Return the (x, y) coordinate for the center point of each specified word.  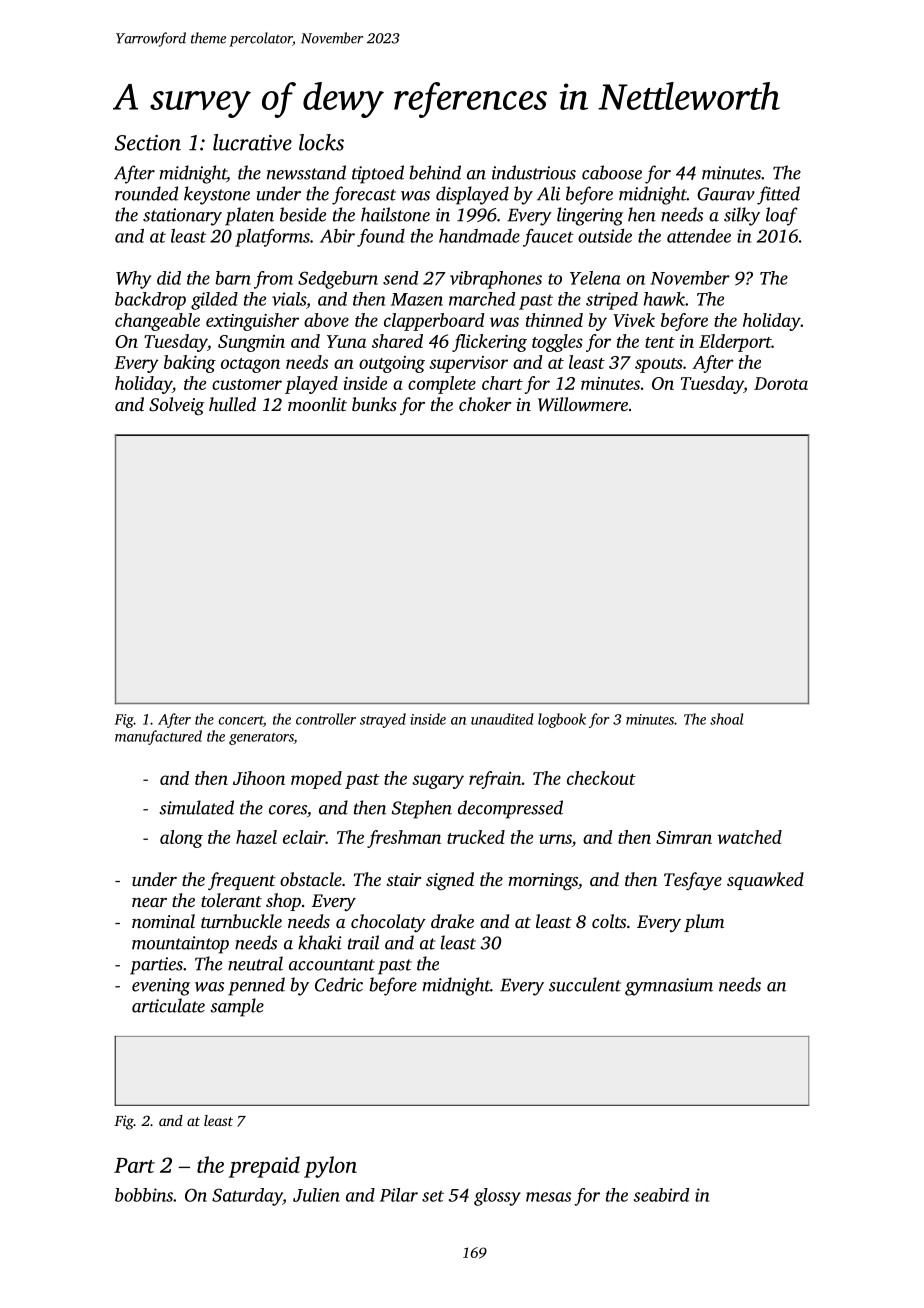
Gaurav (726, 194)
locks (321, 142)
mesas (548, 1197)
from (273, 280)
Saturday (247, 1197)
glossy (497, 1197)
